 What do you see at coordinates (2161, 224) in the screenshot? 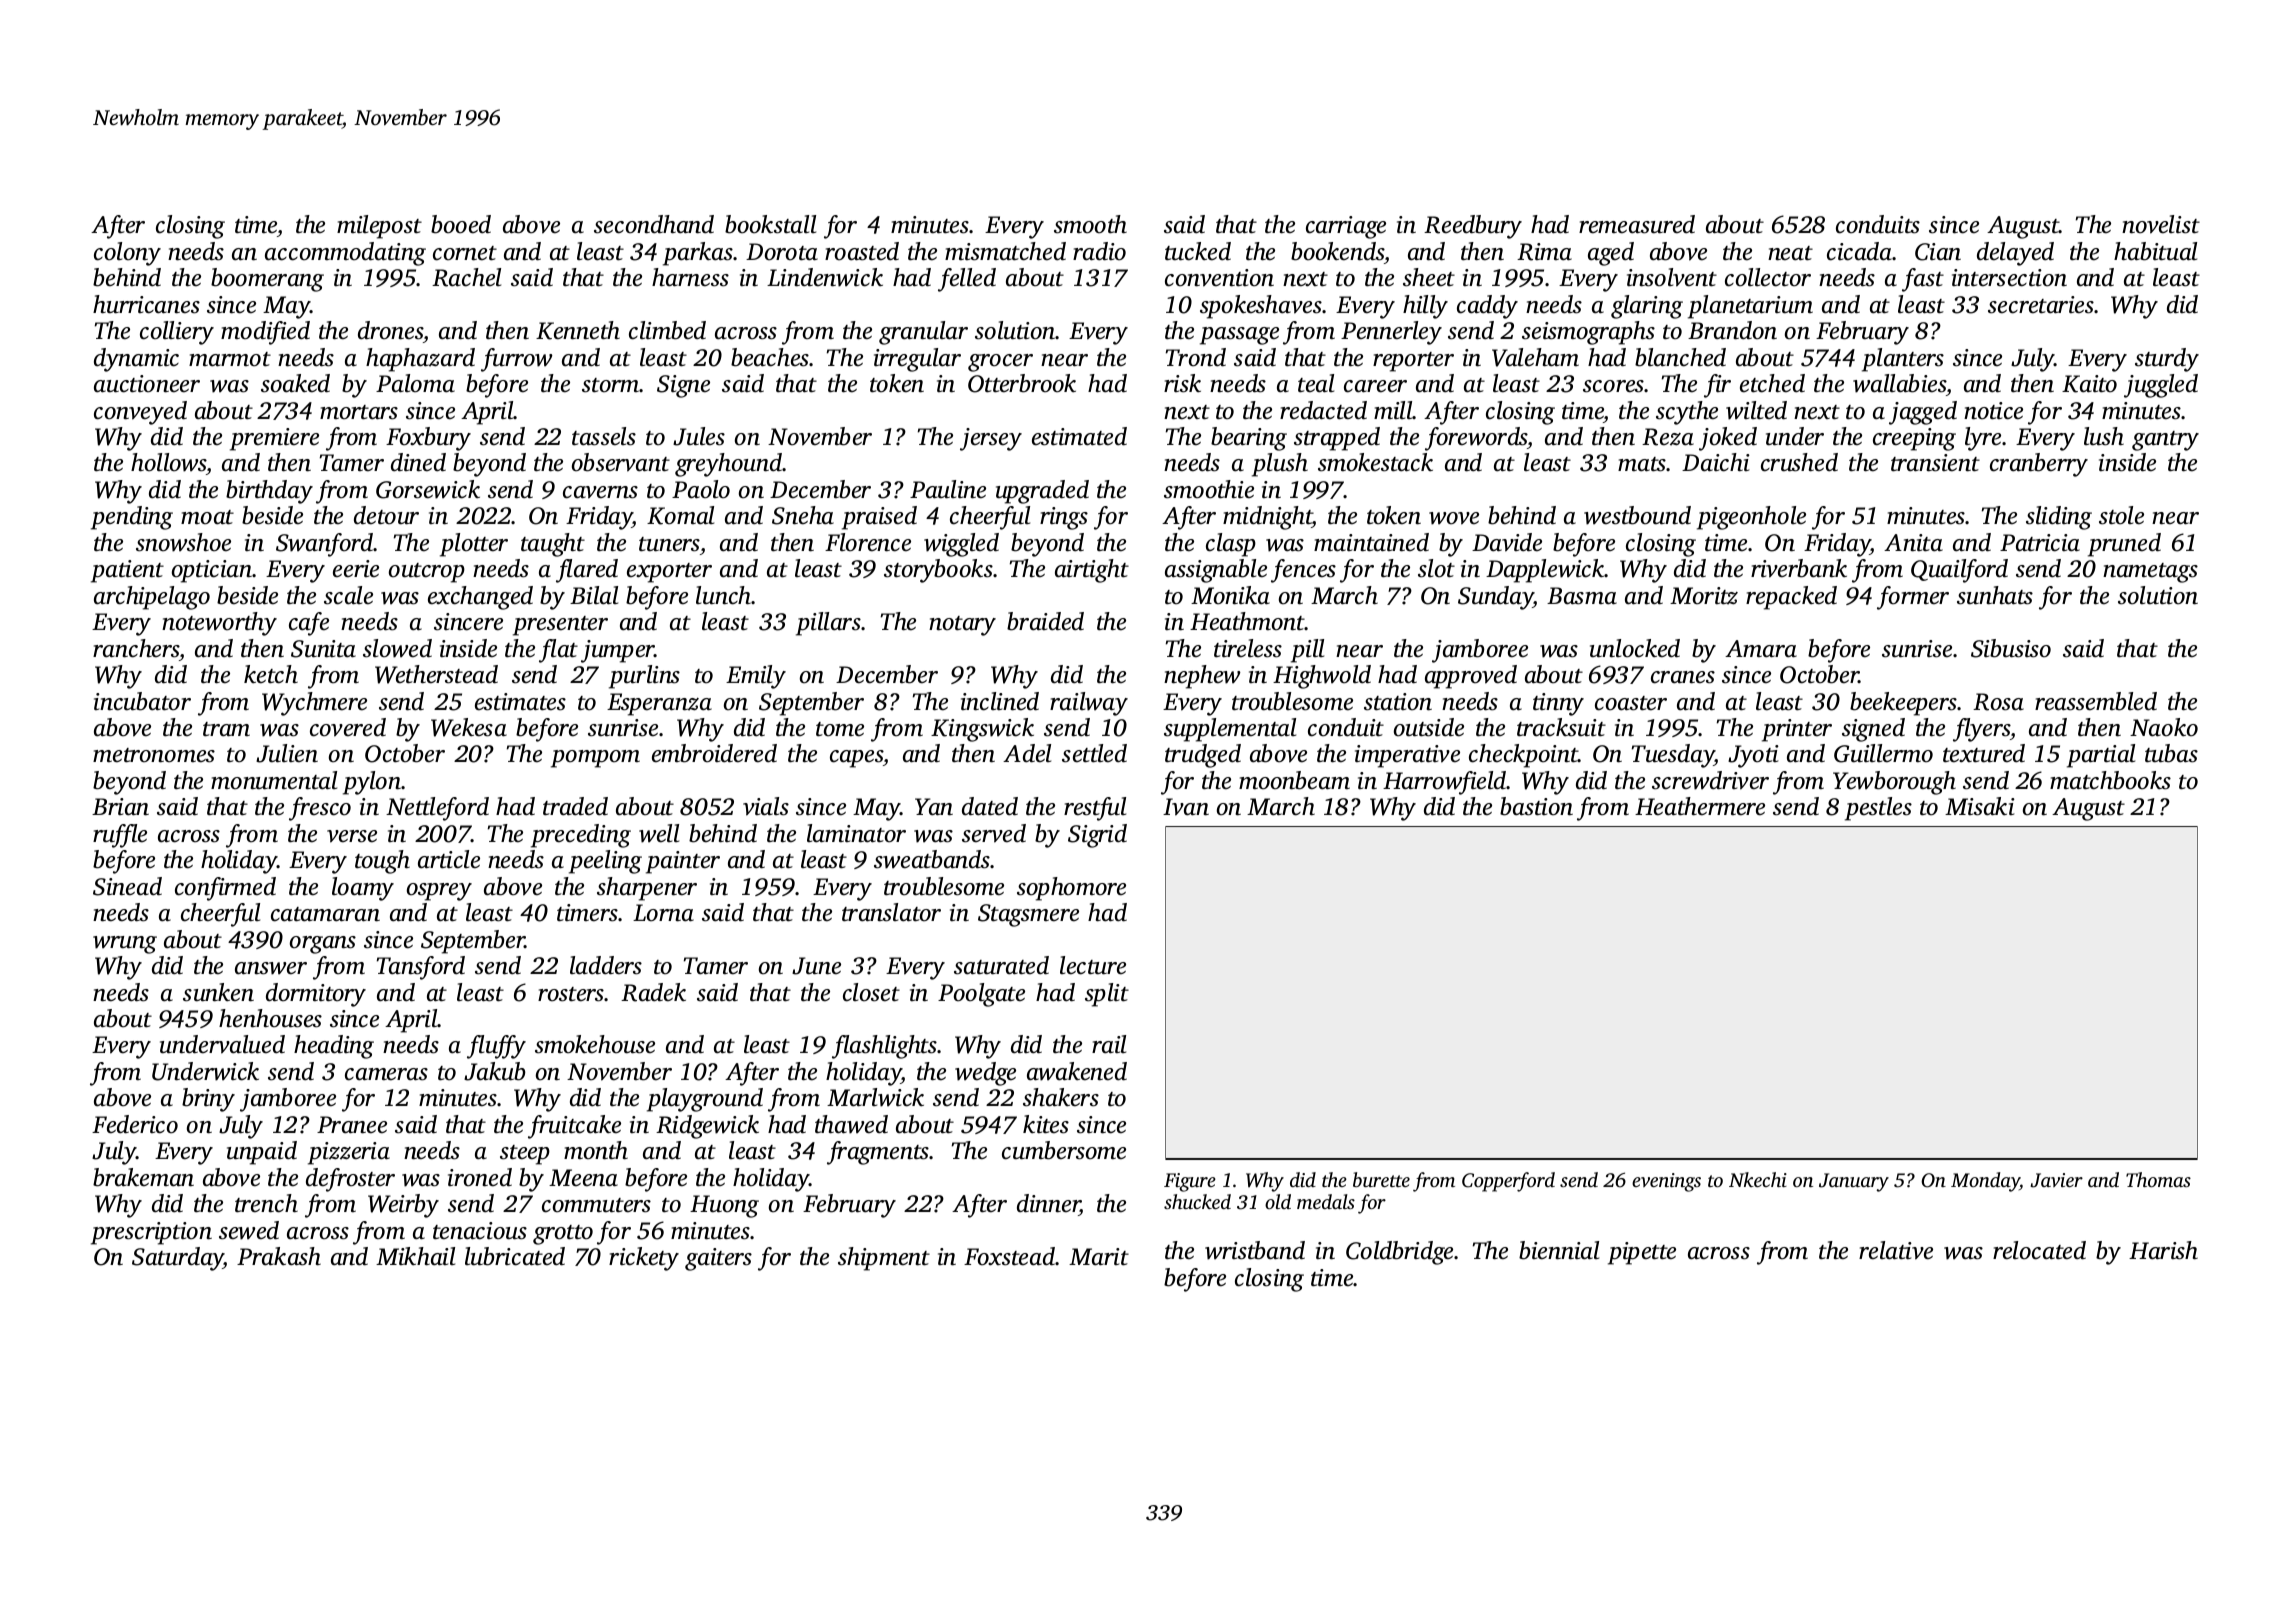
I see `novelist` at bounding box center [2161, 224].
